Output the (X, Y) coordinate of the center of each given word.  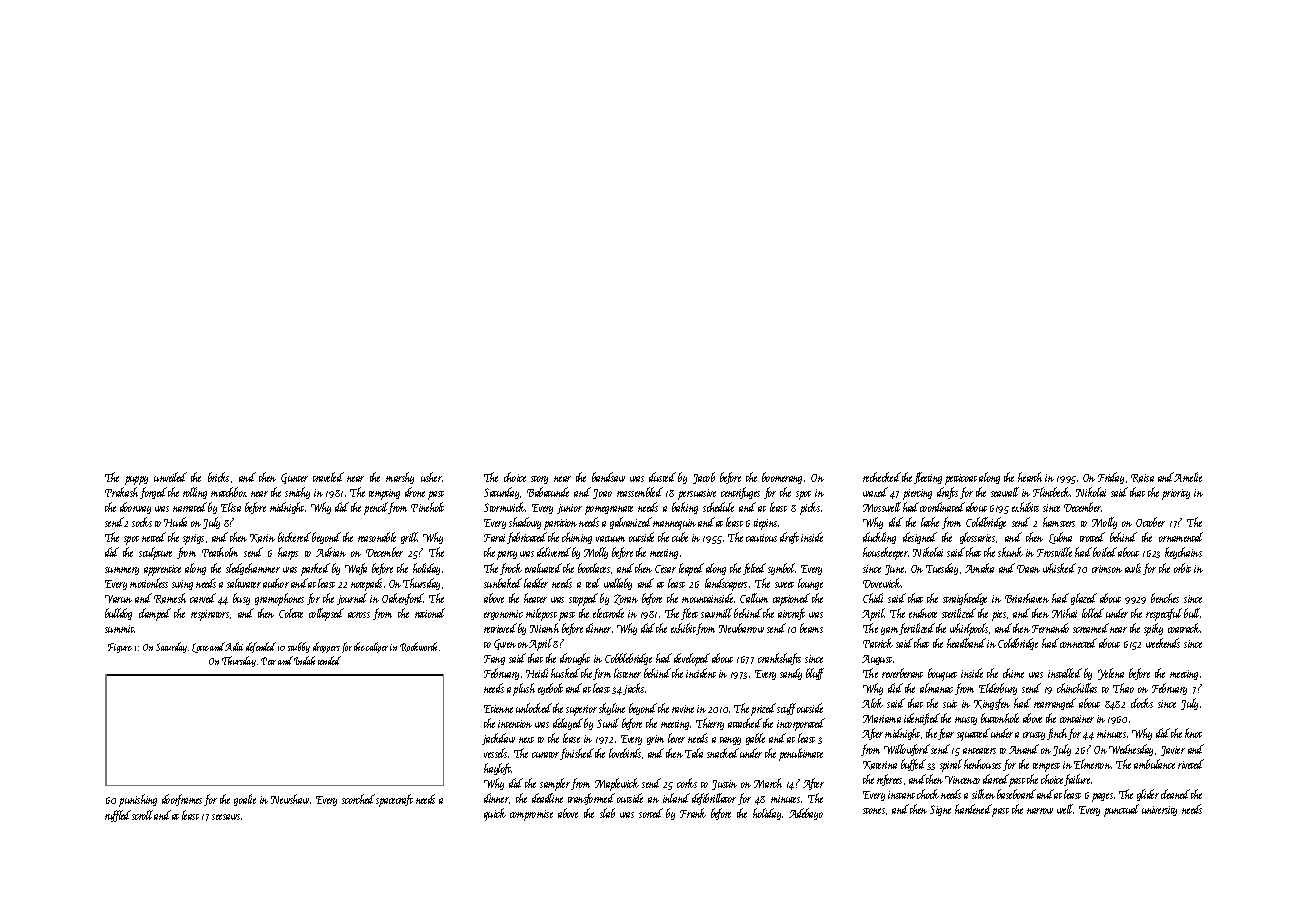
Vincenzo (962, 780)
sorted (651, 813)
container (1077, 719)
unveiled (170, 477)
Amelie (1188, 477)
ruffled (118, 816)
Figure (120, 648)
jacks (633, 689)
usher (431, 477)
